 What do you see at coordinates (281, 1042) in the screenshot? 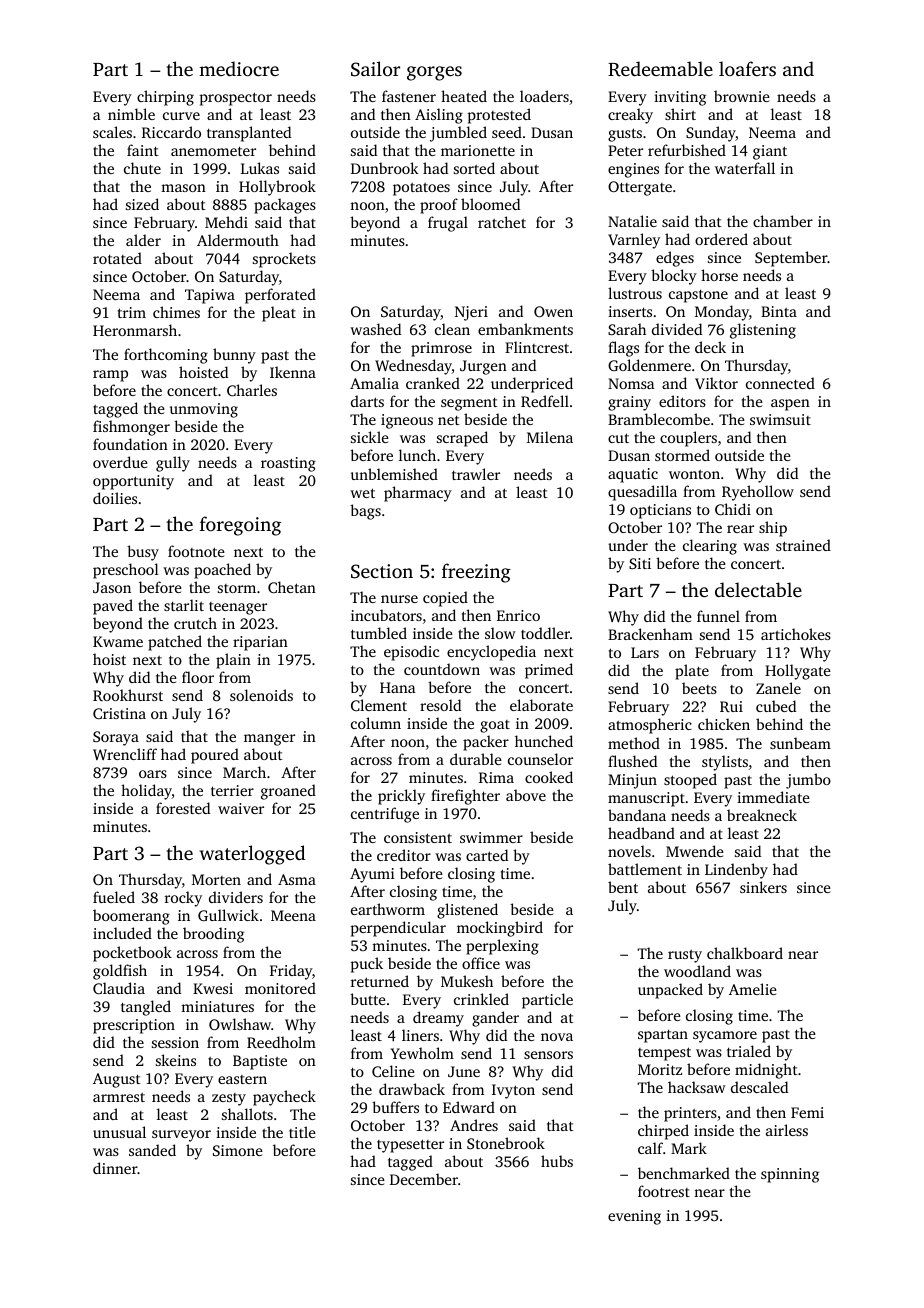
I see `Reedholm` at bounding box center [281, 1042].
